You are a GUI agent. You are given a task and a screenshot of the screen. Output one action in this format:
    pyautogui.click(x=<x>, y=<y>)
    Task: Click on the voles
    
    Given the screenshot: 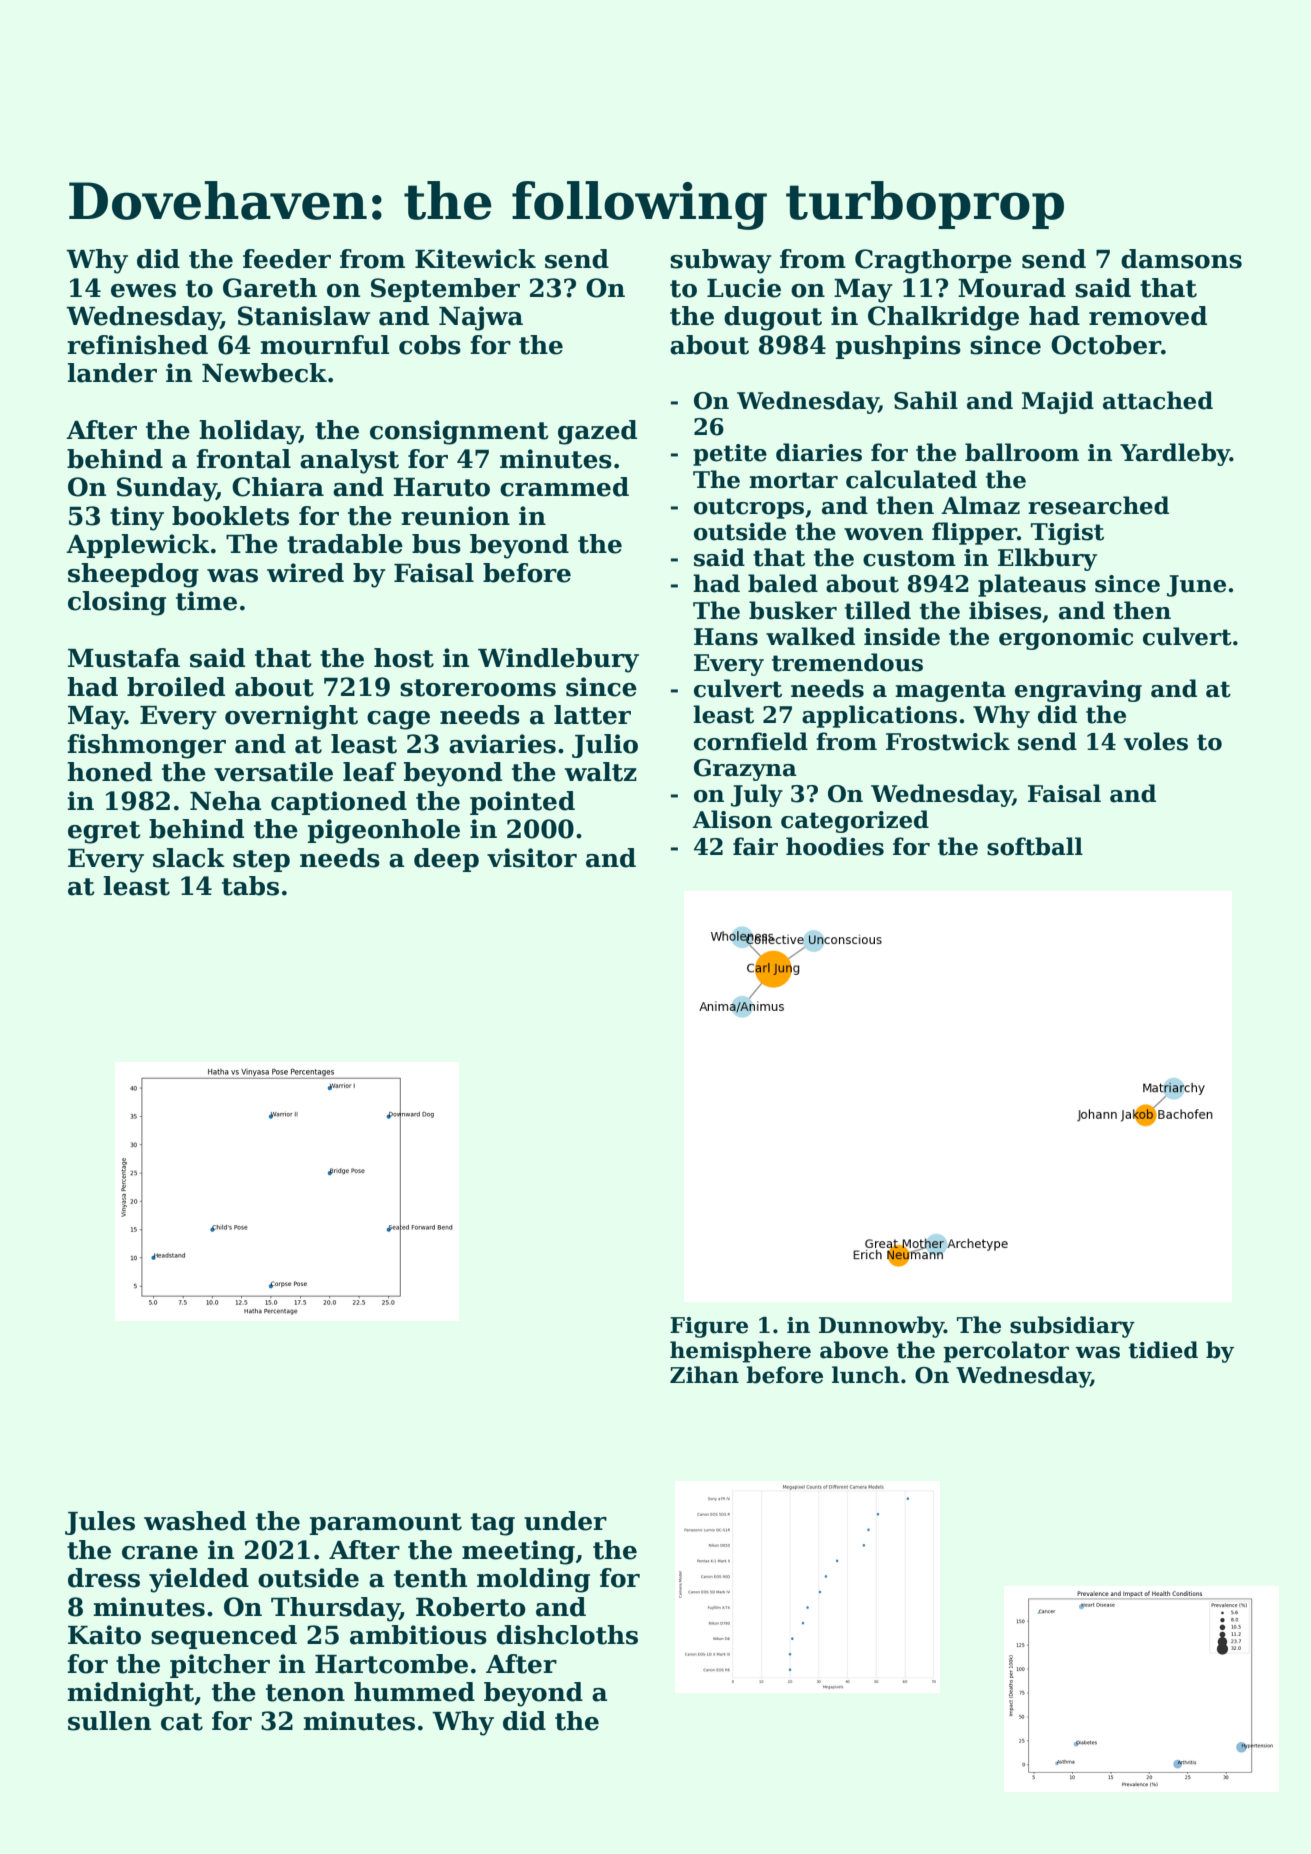 What is the action you would take?
    pyautogui.click(x=1156, y=741)
